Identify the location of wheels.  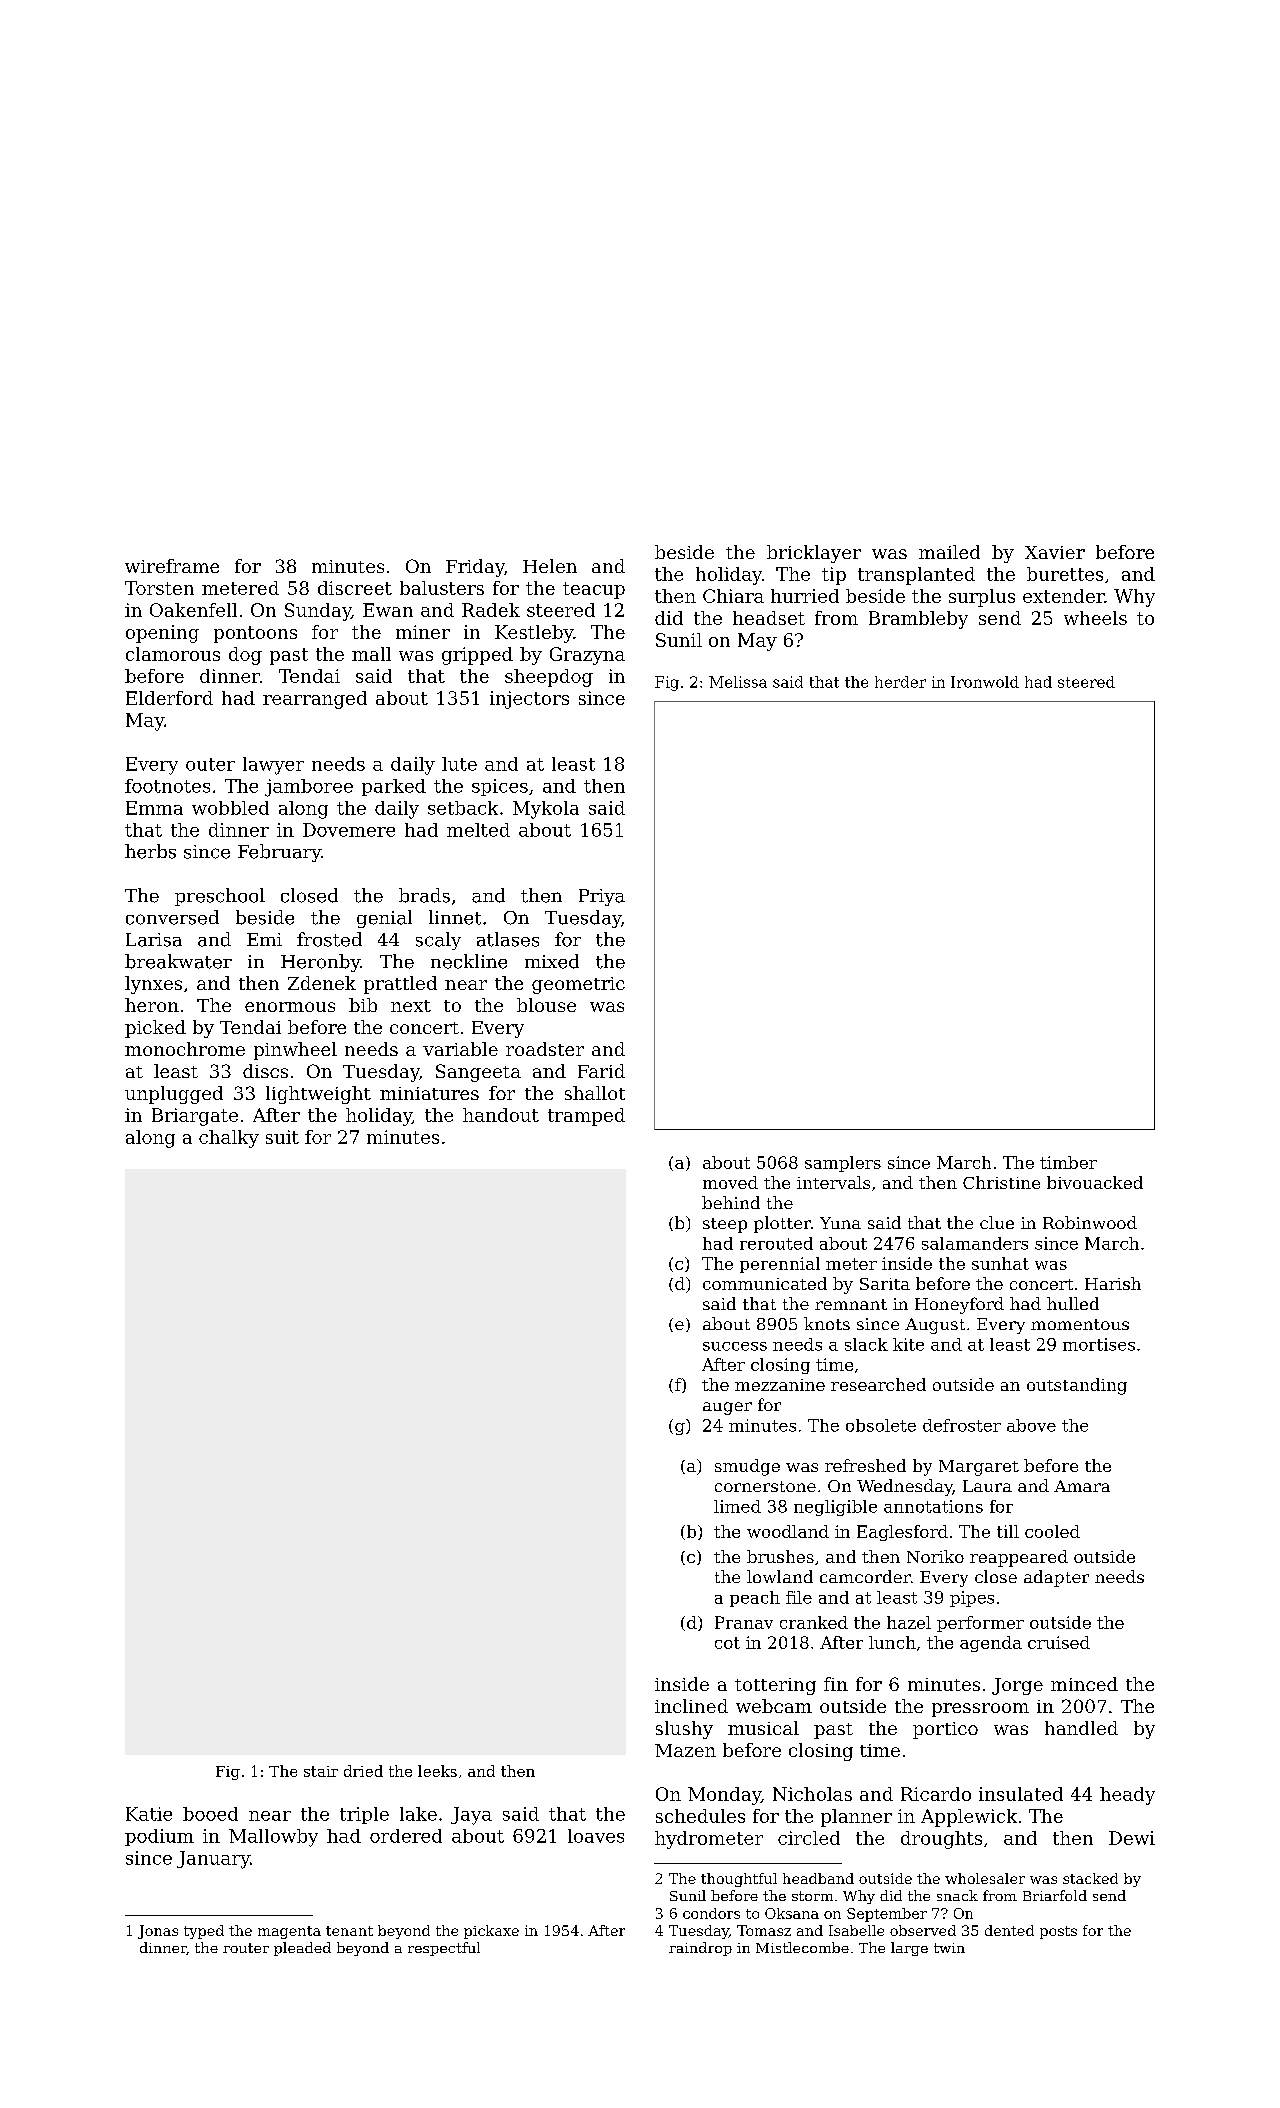
(1095, 618).
